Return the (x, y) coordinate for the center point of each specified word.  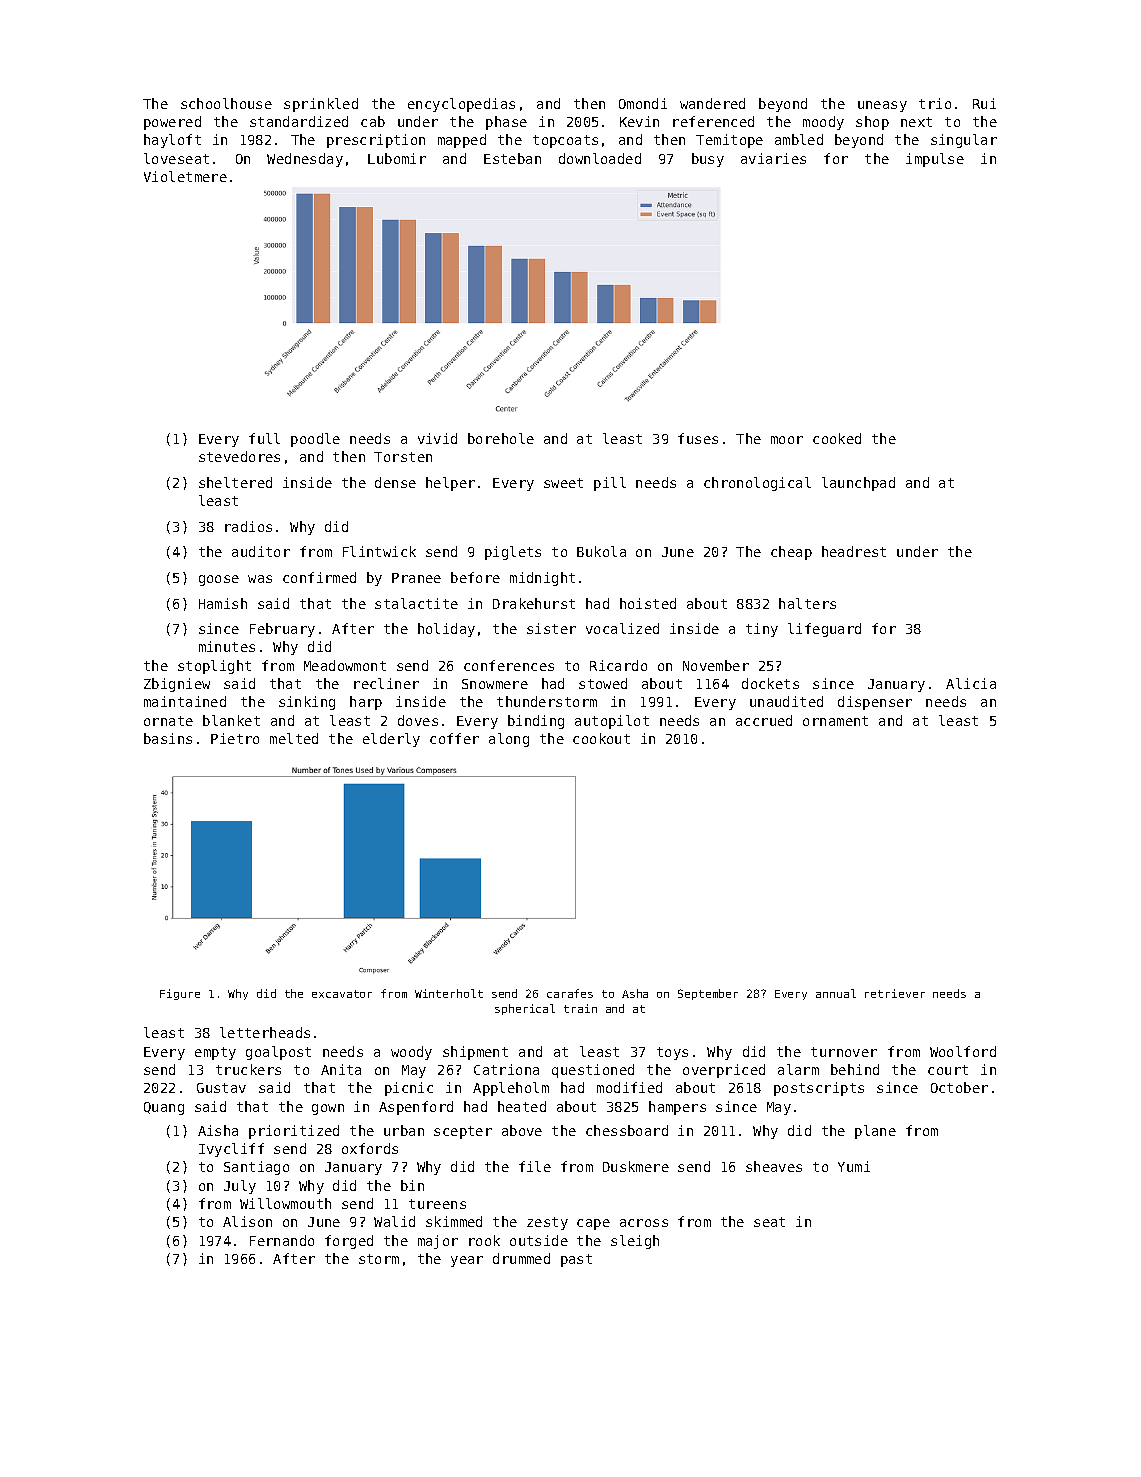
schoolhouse (226, 103)
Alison (247, 1221)
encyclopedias (461, 105)
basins (168, 738)
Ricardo (618, 665)
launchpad (858, 484)
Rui (984, 103)
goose (219, 580)
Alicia (971, 683)
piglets (513, 553)
